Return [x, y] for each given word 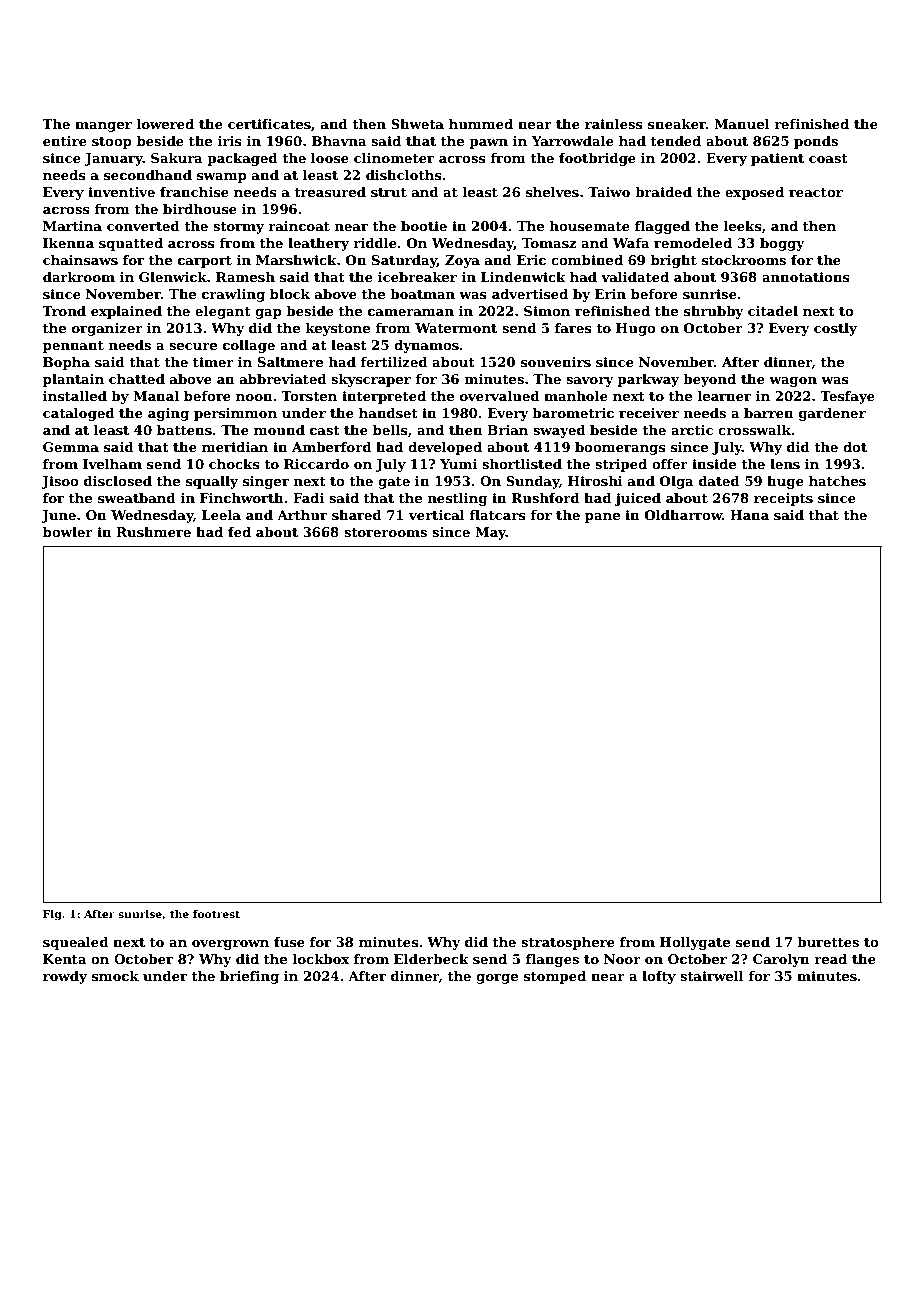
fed [239, 532]
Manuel [742, 124]
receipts [783, 499]
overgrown [230, 945]
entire [65, 141]
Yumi [458, 464]
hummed [481, 124]
